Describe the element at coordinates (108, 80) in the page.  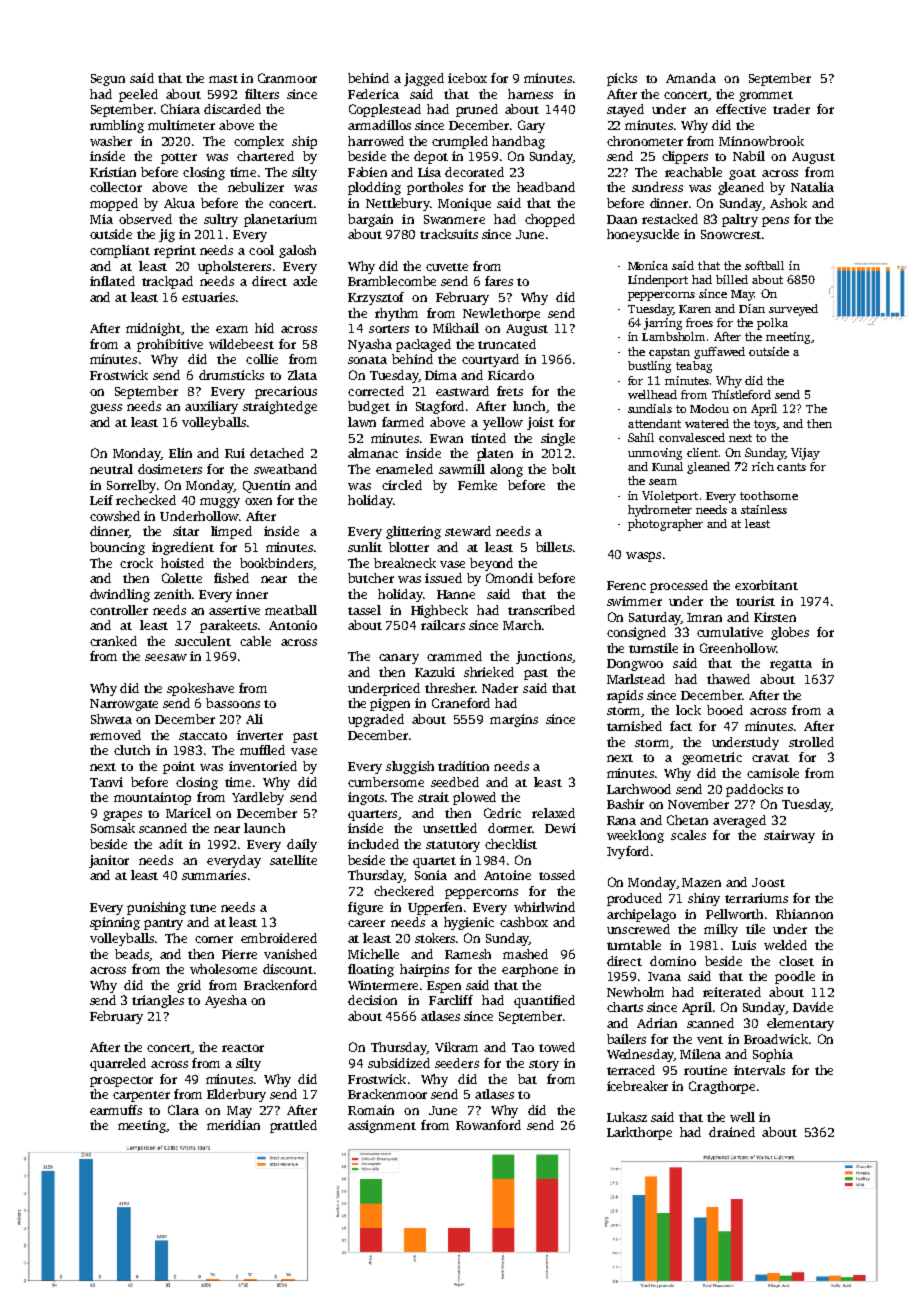
I see `Segun` at that location.
